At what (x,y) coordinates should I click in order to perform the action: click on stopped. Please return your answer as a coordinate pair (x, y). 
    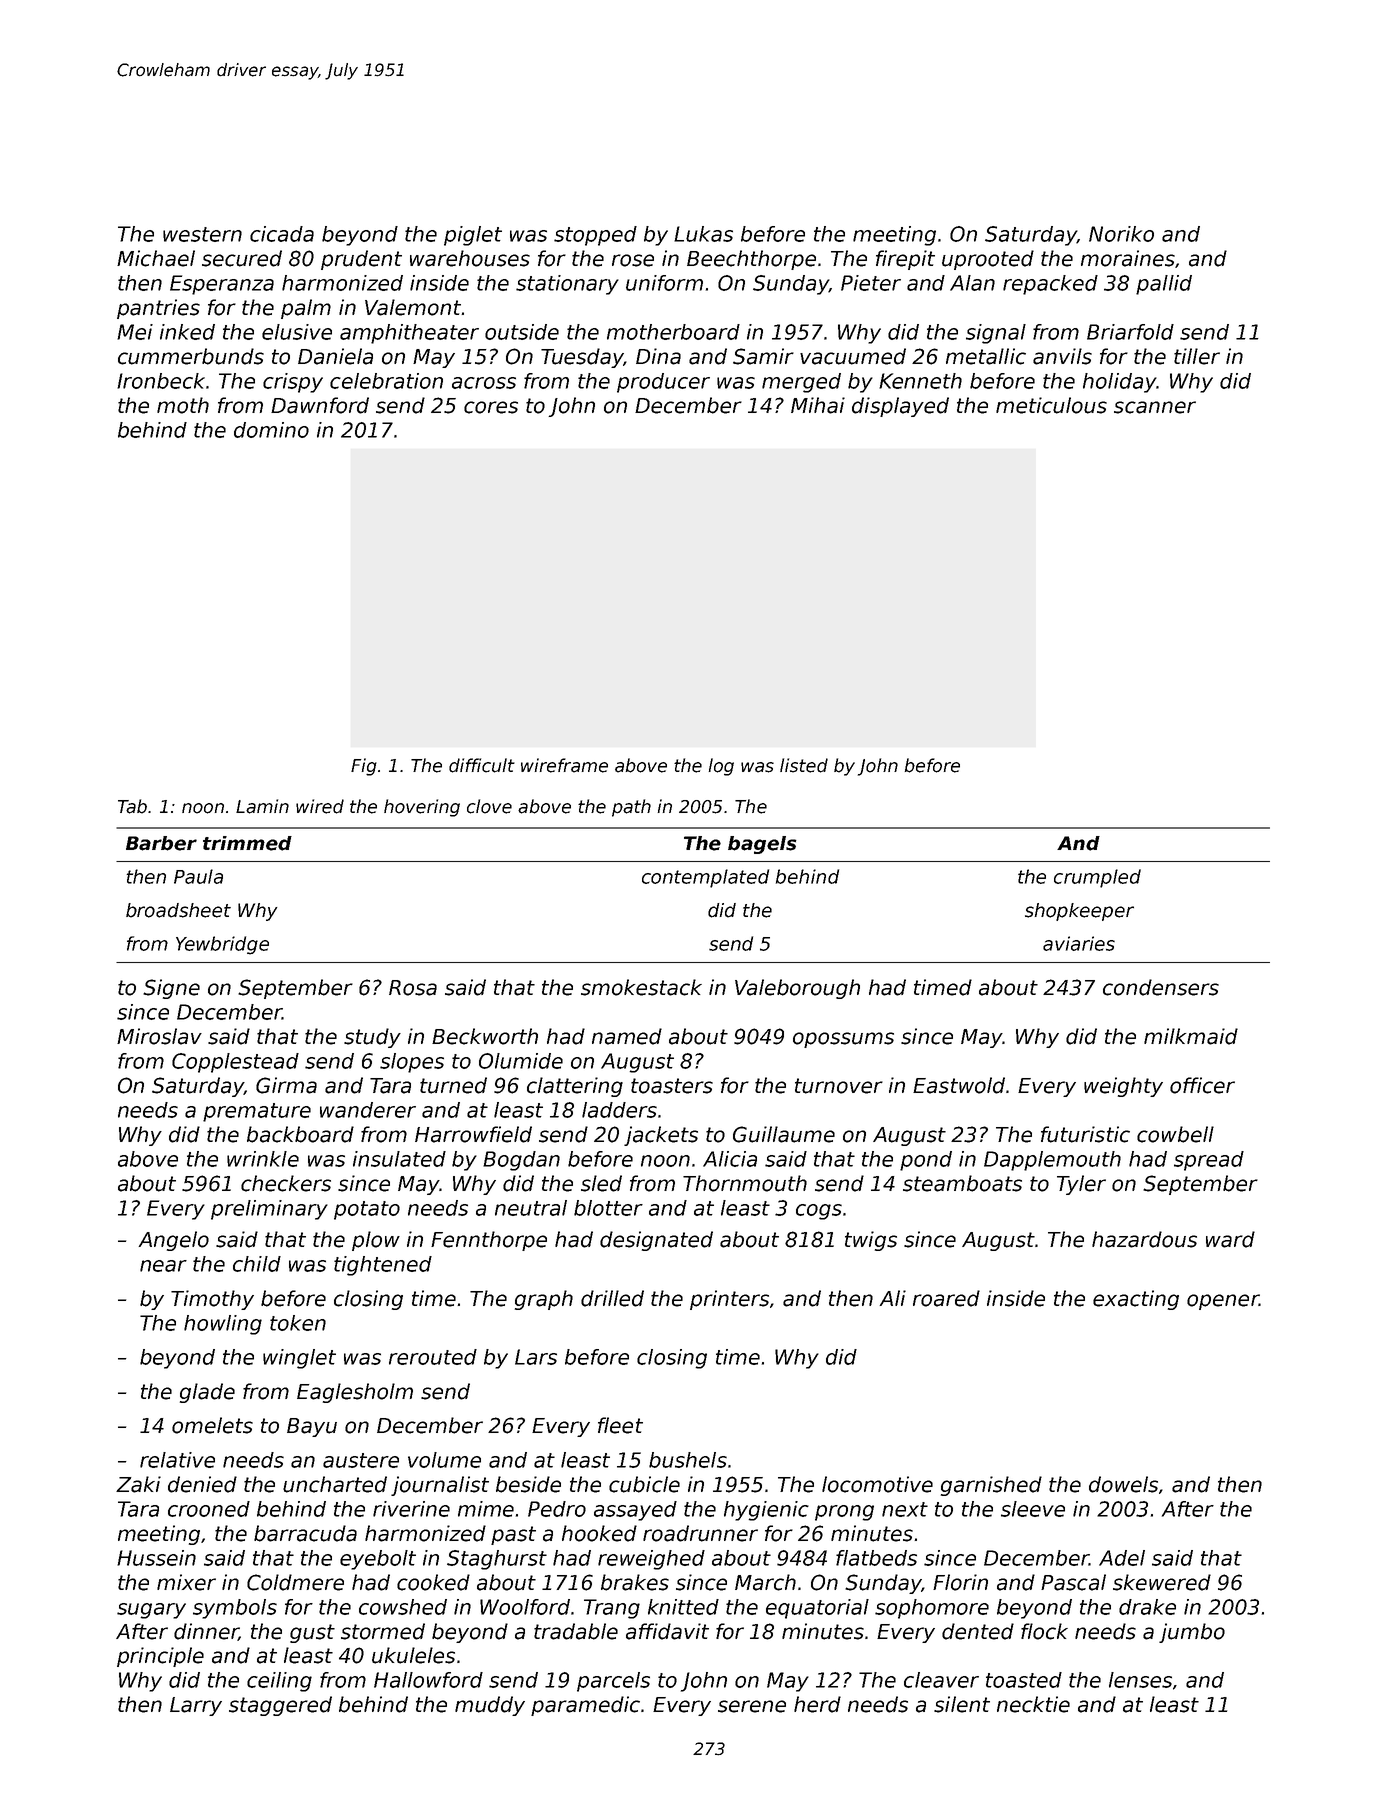
    Looking at the image, I should click on (595, 236).
